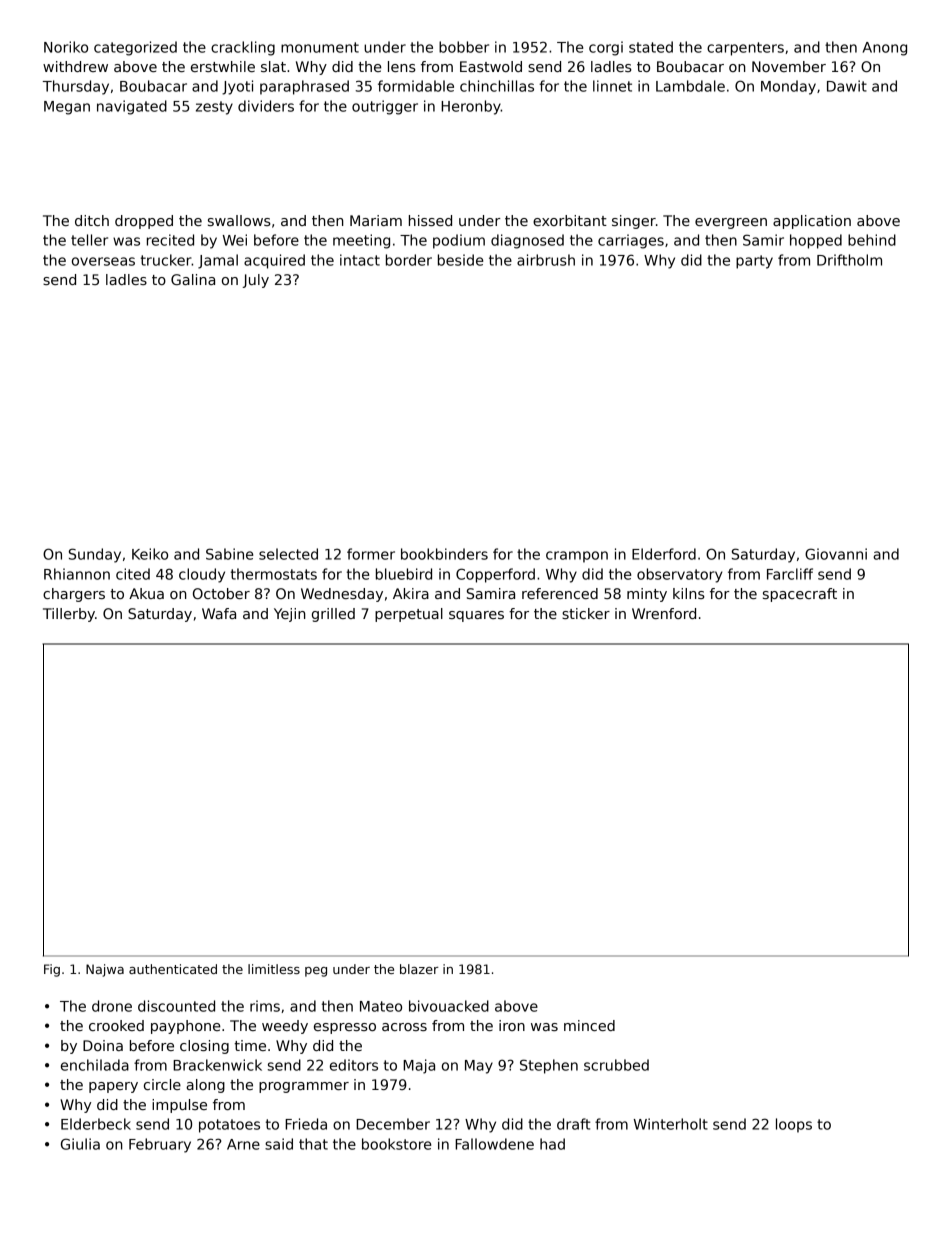  Describe the element at coordinates (266, 106) in the document. I see `dividers` at that location.
